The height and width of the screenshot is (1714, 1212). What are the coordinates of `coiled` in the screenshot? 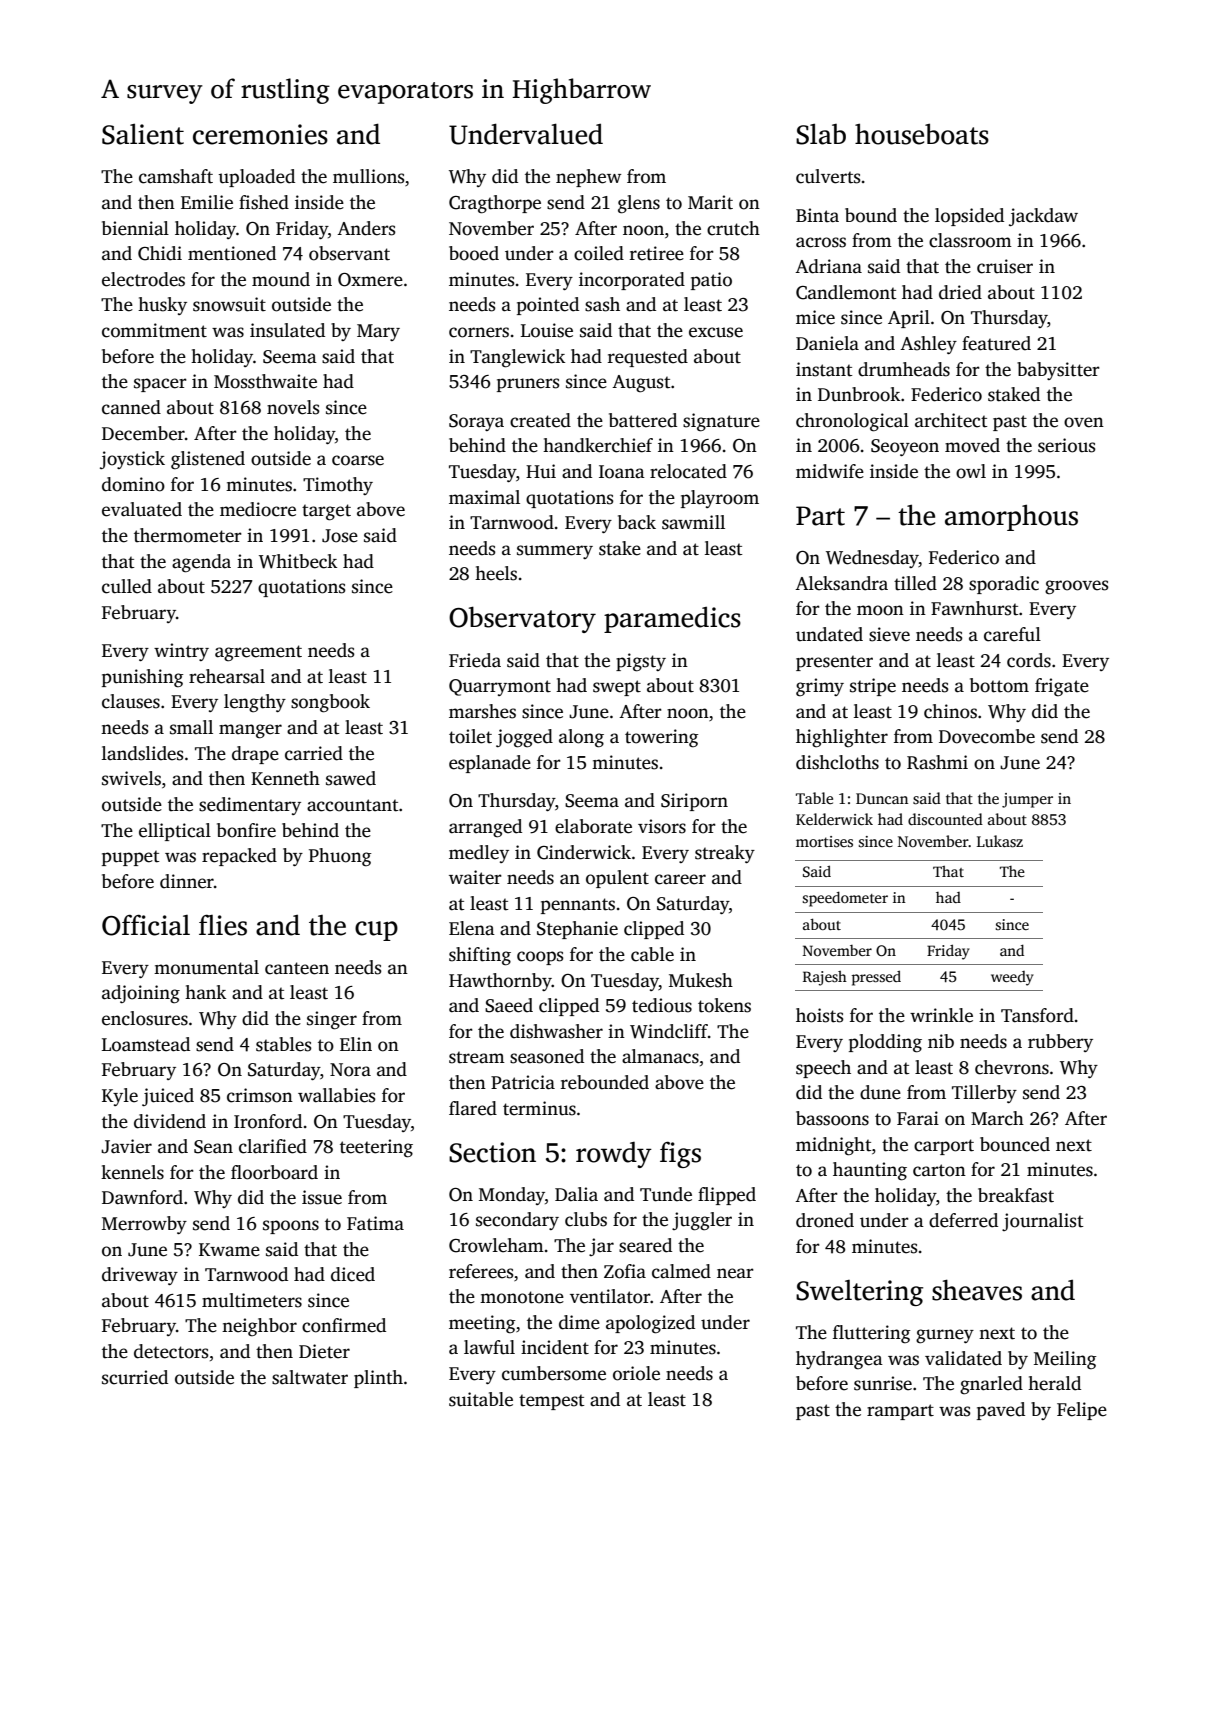 It's located at (599, 253).
